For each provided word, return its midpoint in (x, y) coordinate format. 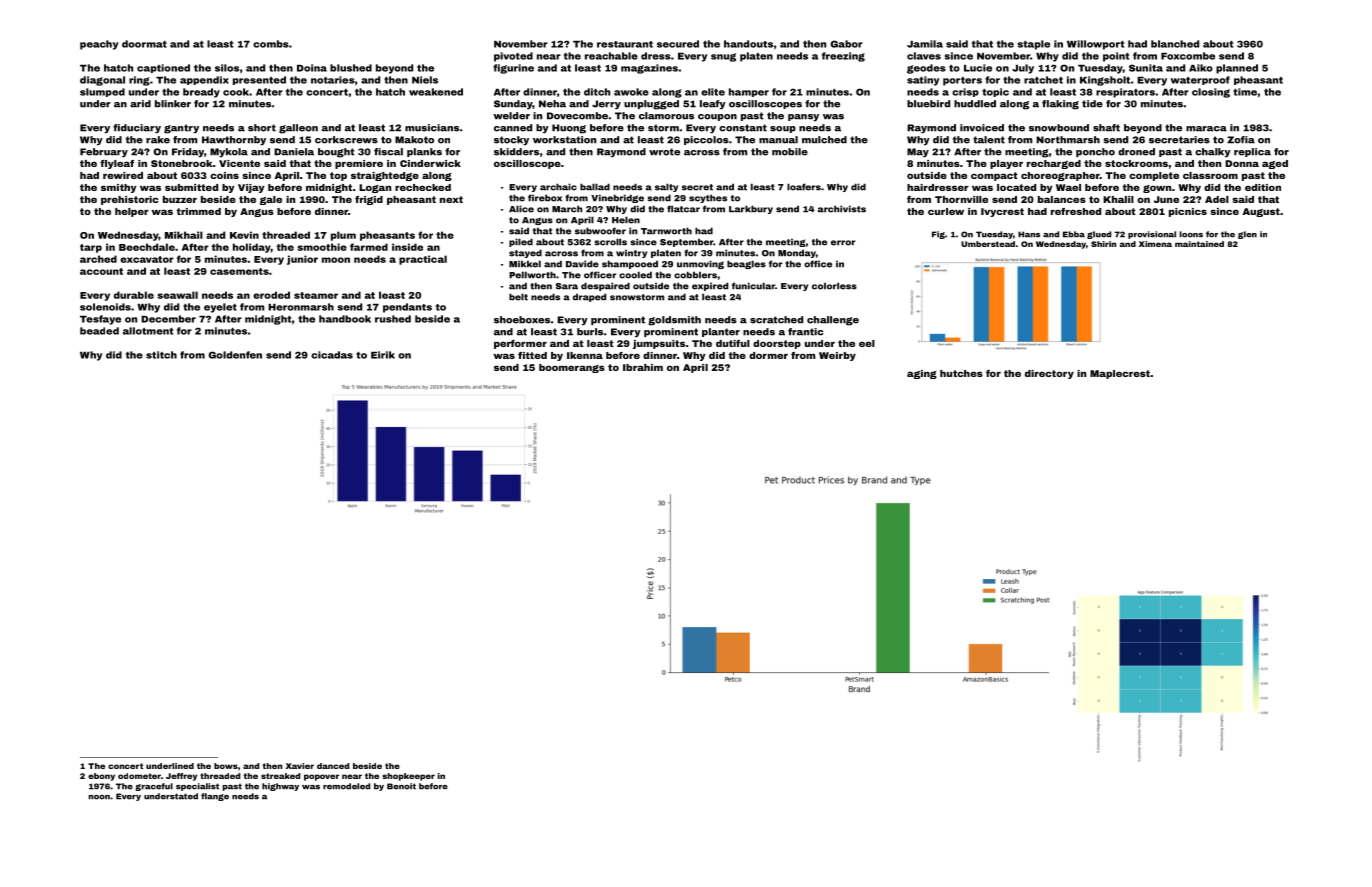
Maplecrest (1120, 374)
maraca (1206, 129)
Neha (552, 104)
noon (99, 797)
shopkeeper (409, 777)
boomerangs (572, 368)
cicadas (332, 355)
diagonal (102, 81)
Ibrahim (643, 367)
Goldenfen (235, 355)
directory (1049, 374)
